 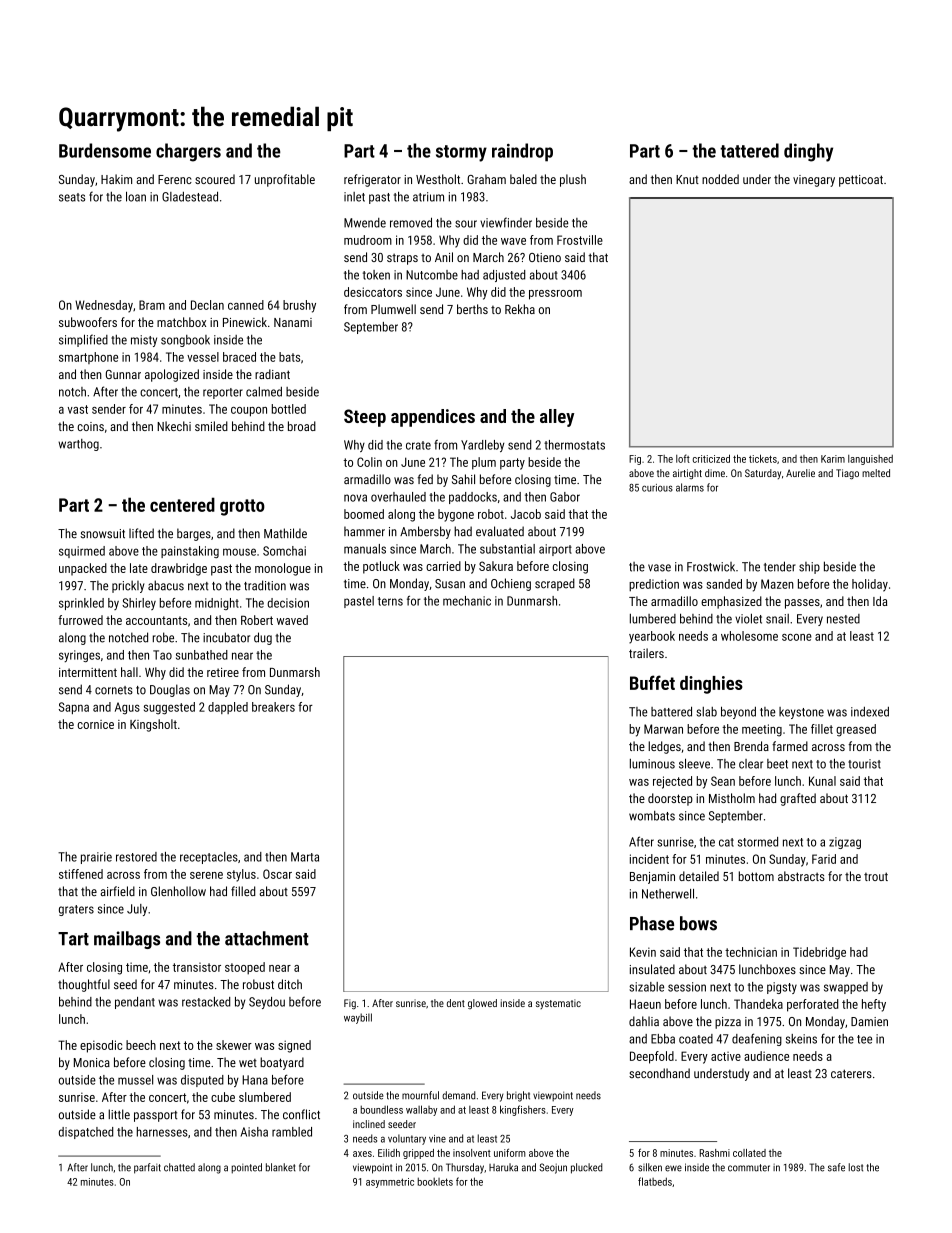 I want to click on episodic, so click(x=101, y=1046).
